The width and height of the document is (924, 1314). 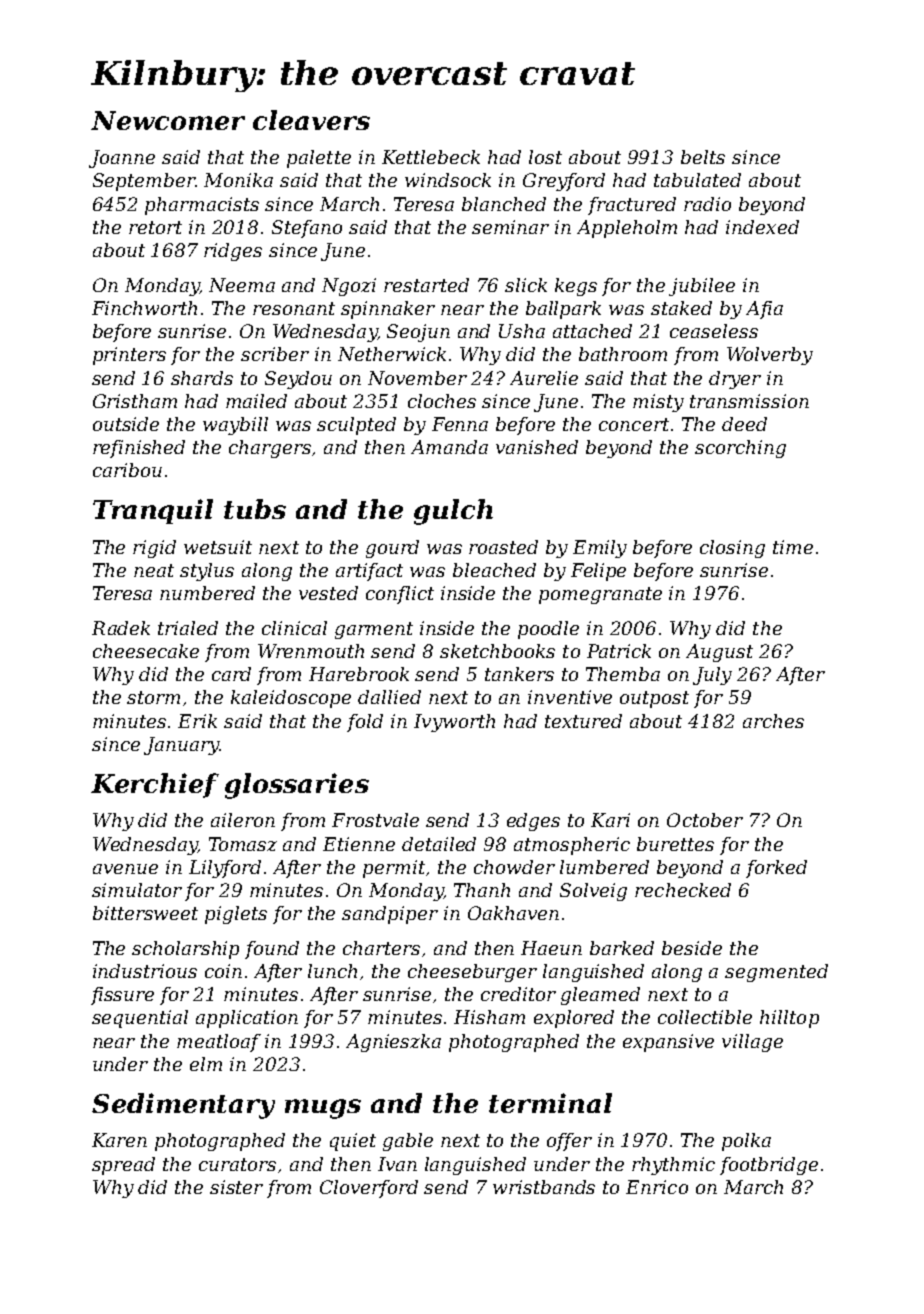 I want to click on cheesecake, so click(x=146, y=651).
